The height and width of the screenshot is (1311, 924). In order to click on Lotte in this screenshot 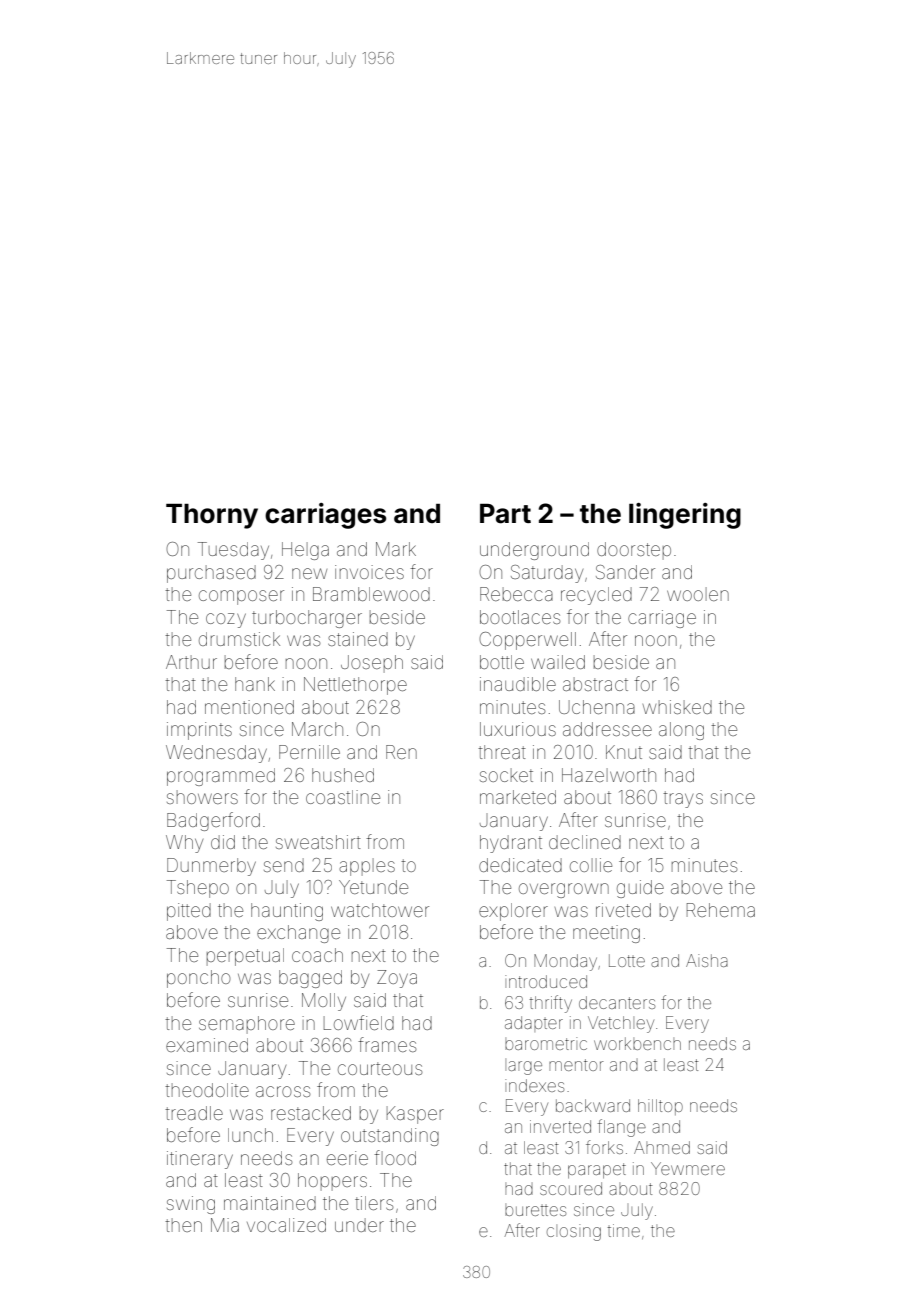, I will do `click(627, 960)`.
